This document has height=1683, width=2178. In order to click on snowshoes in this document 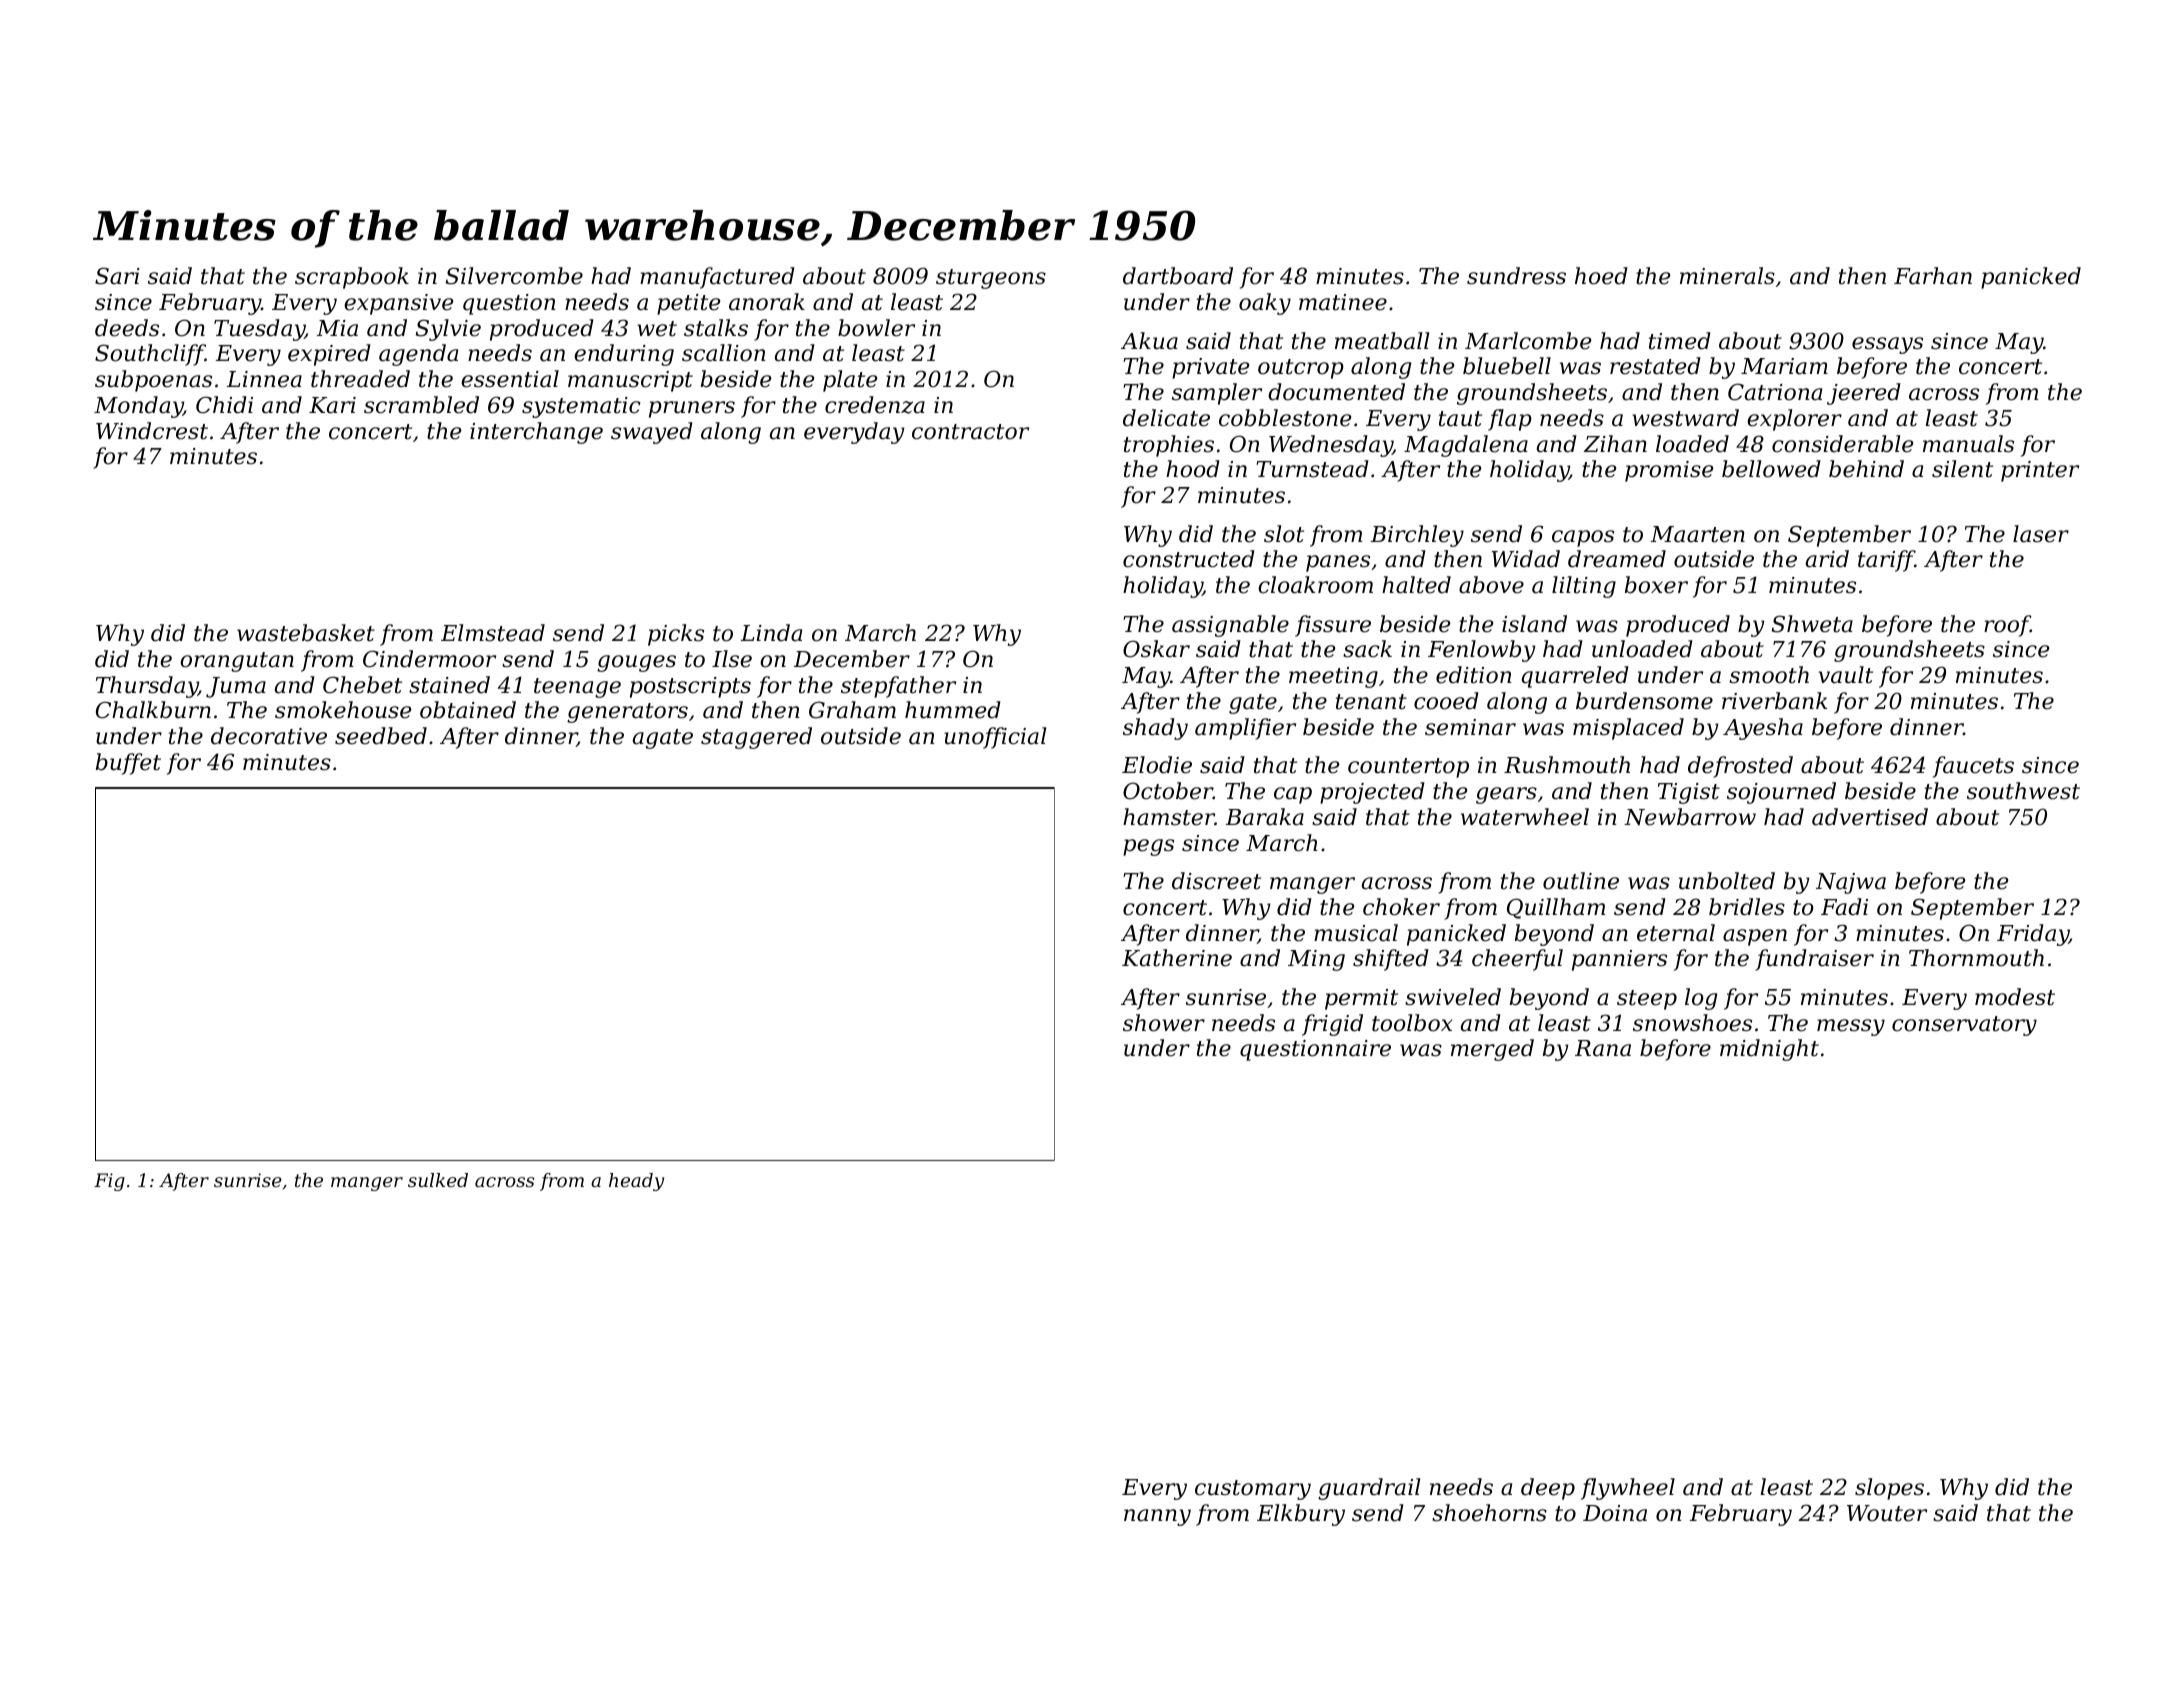, I will do `click(1692, 1023)`.
